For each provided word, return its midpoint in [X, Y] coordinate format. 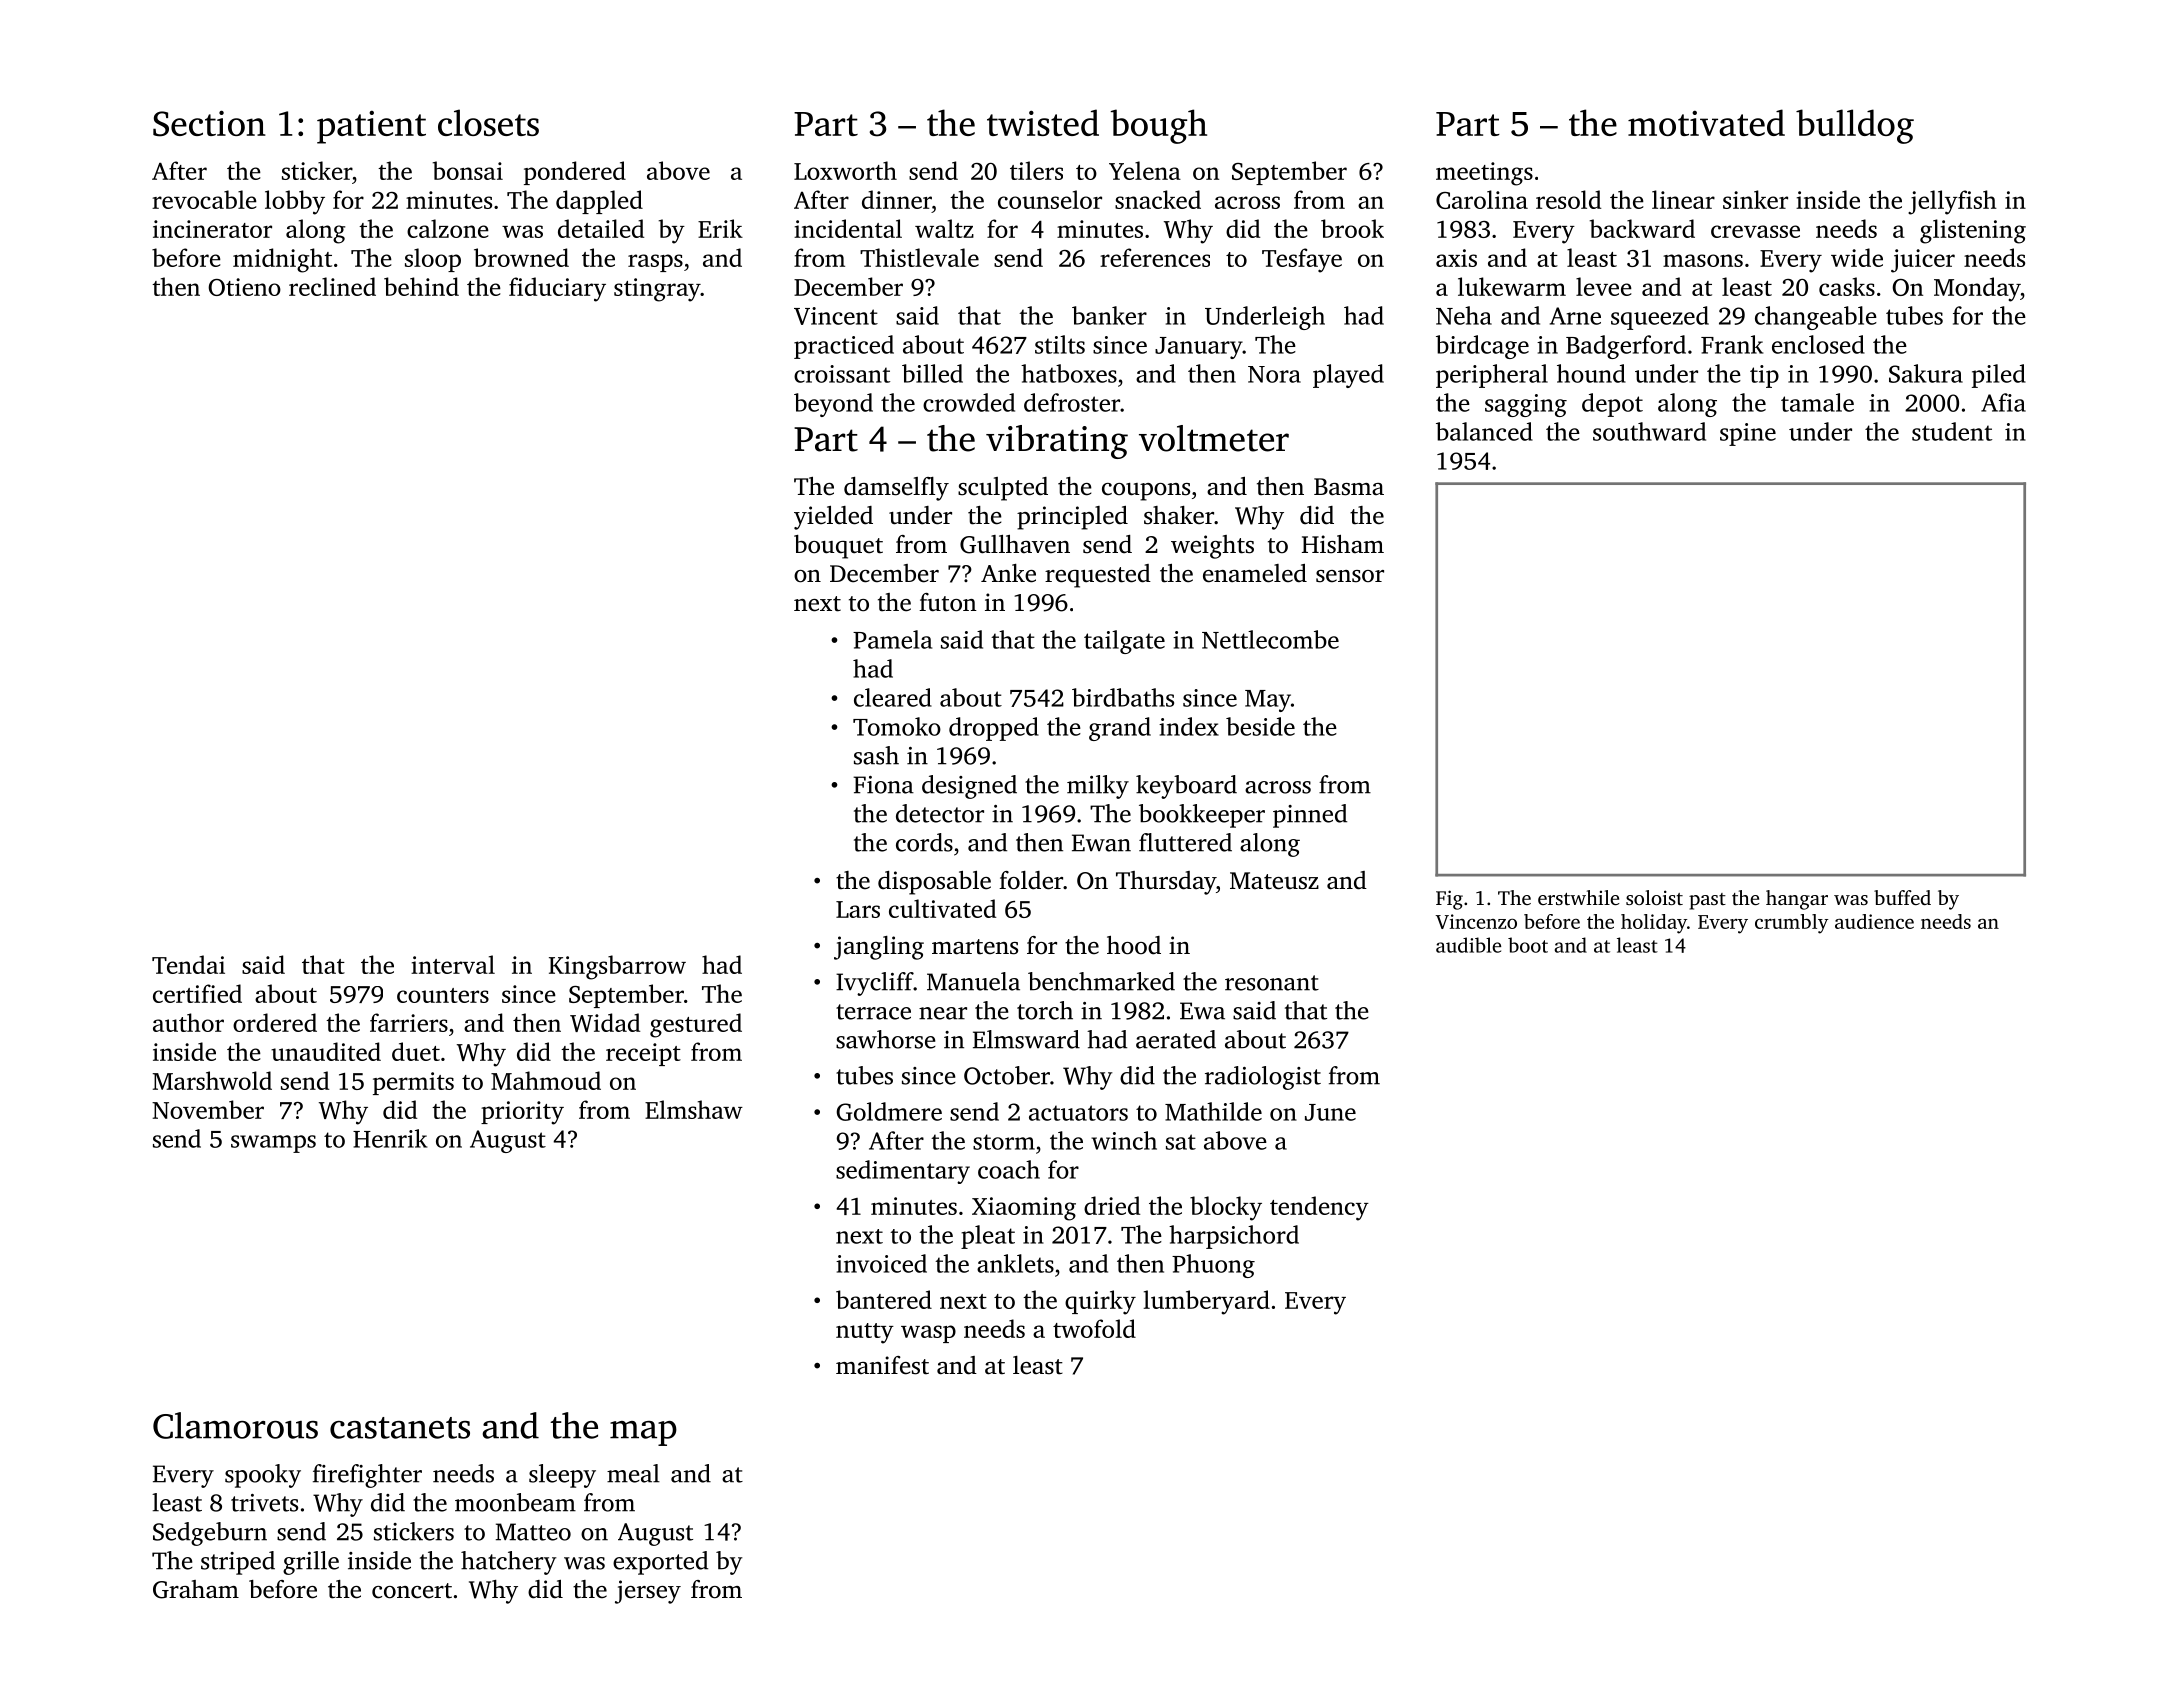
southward [1649, 431]
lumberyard [1207, 1302]
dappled [599, 202]
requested [1098, 576]
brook [1352, 228]
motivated [1706, 122]
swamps [273, 1144]
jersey [648, 1592]
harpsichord [1234, 1237]
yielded [833, 518]
